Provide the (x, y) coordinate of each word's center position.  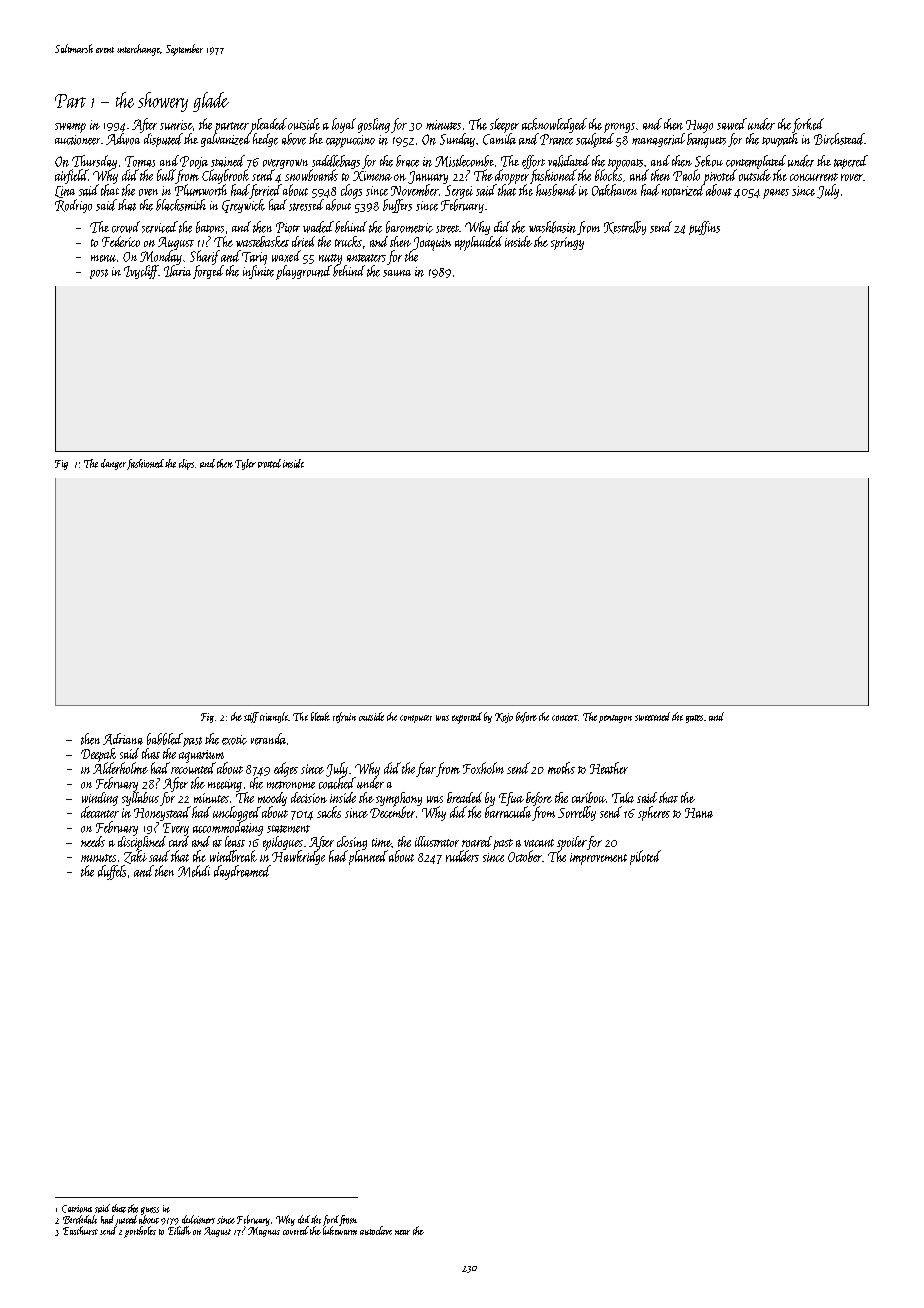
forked (808, 125)
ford (331, 1220)
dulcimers (198, 1219)
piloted (645, 857)
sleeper (504, 125)
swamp (70, 128)
